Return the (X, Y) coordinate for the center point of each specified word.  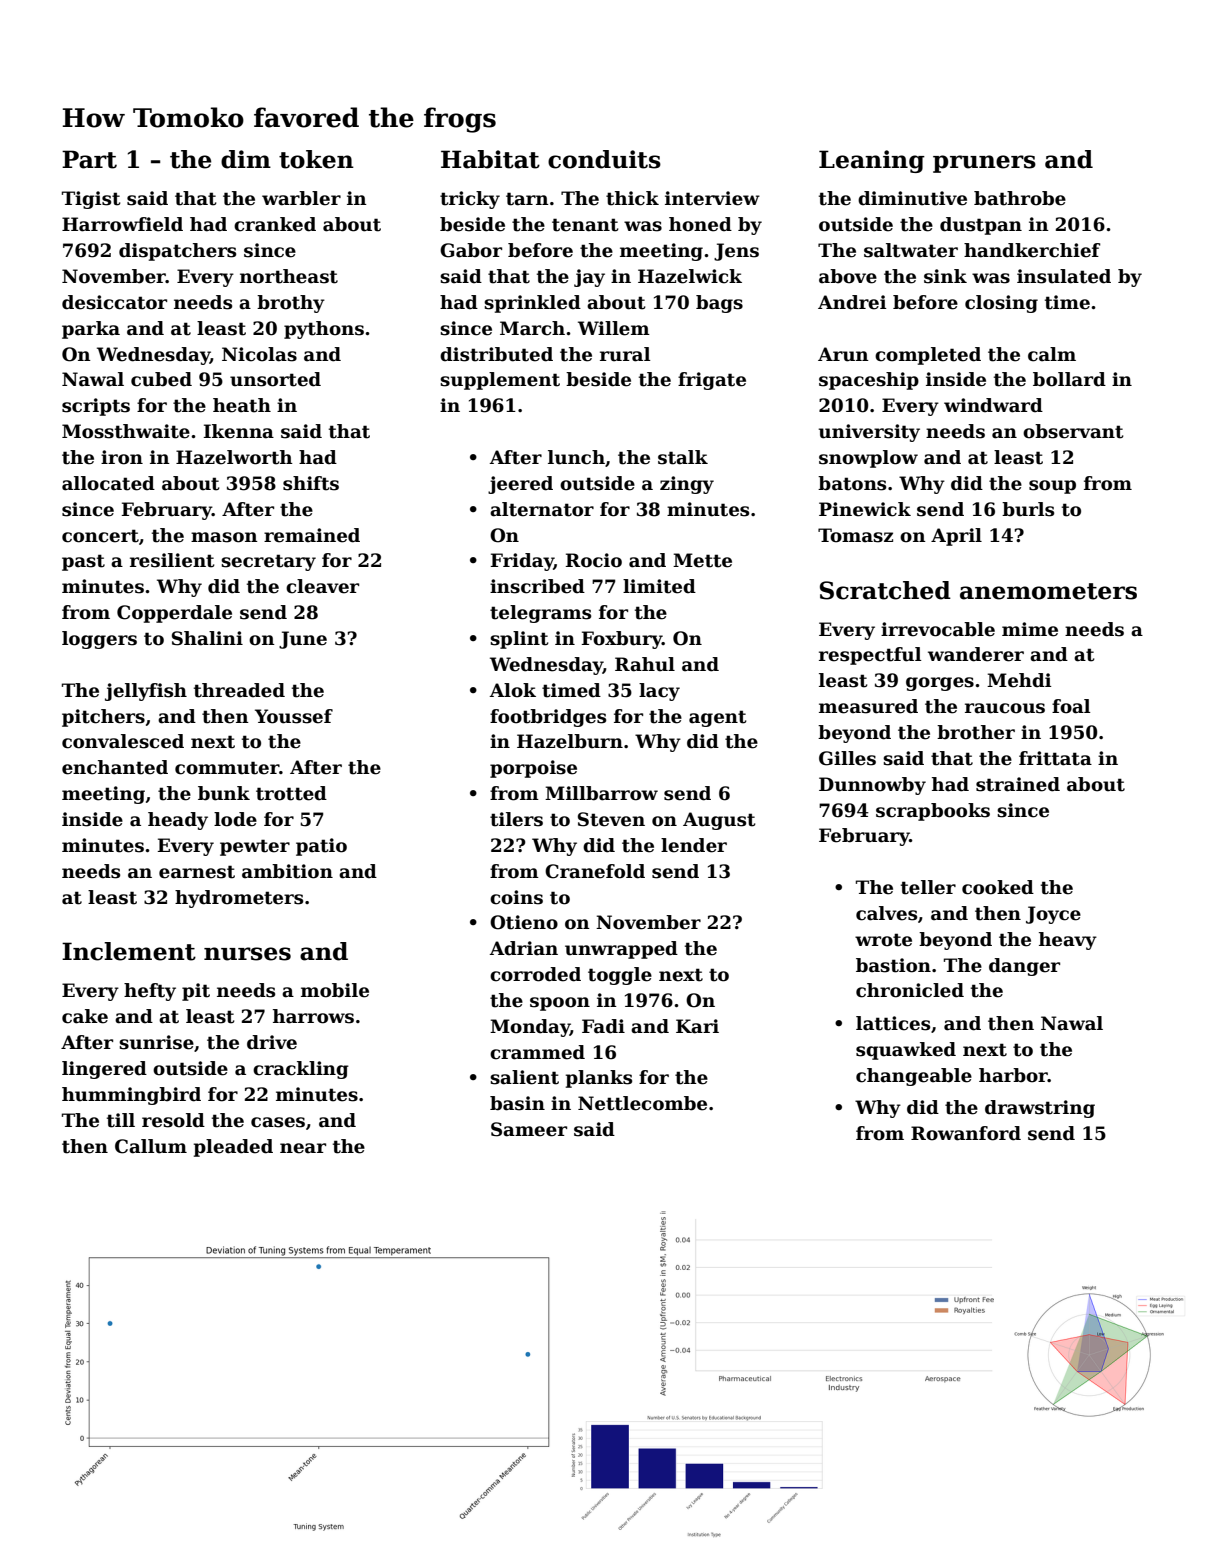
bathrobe (1020, 198)
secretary (268, 562)
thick (632, 198)
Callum (151, 1146)
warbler (301, 198)
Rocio (594, 560)
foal (1071, 706)
